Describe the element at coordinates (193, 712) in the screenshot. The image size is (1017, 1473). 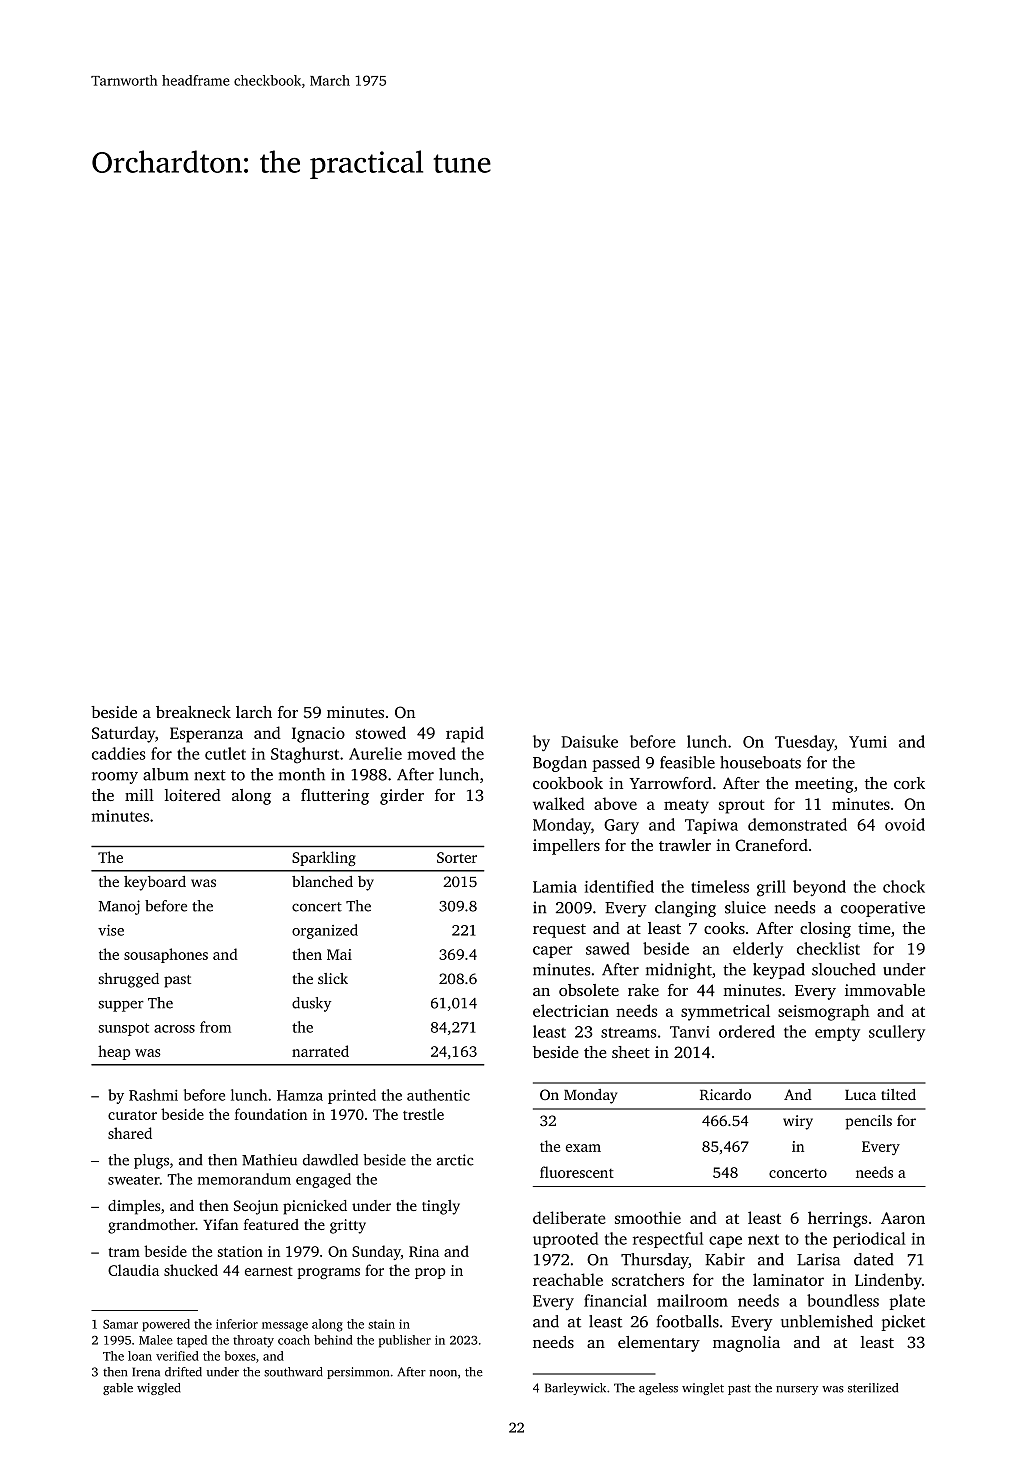
I see `breakneck` at that location.
